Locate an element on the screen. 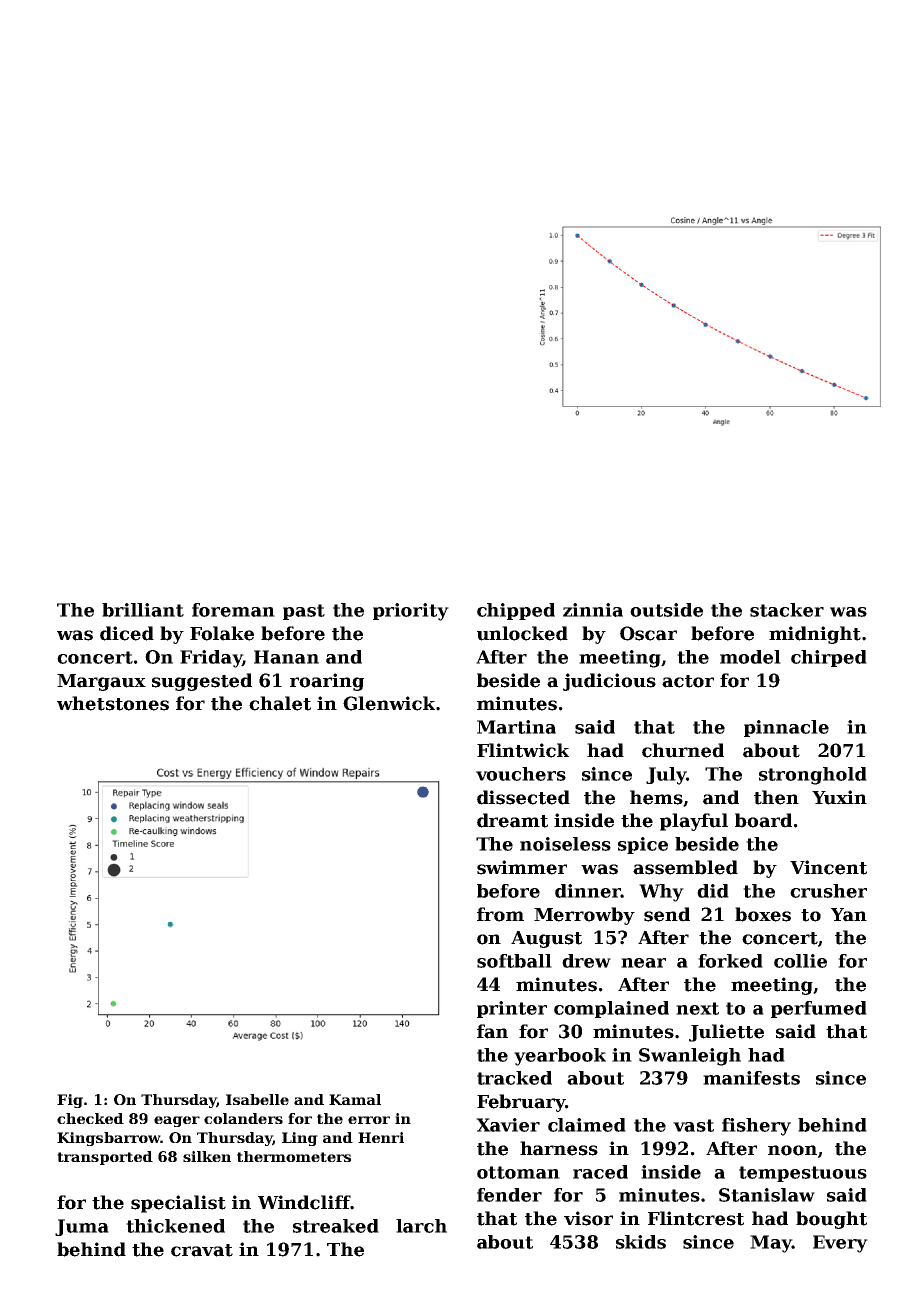  vast is located at coordinates (693, 1125).
